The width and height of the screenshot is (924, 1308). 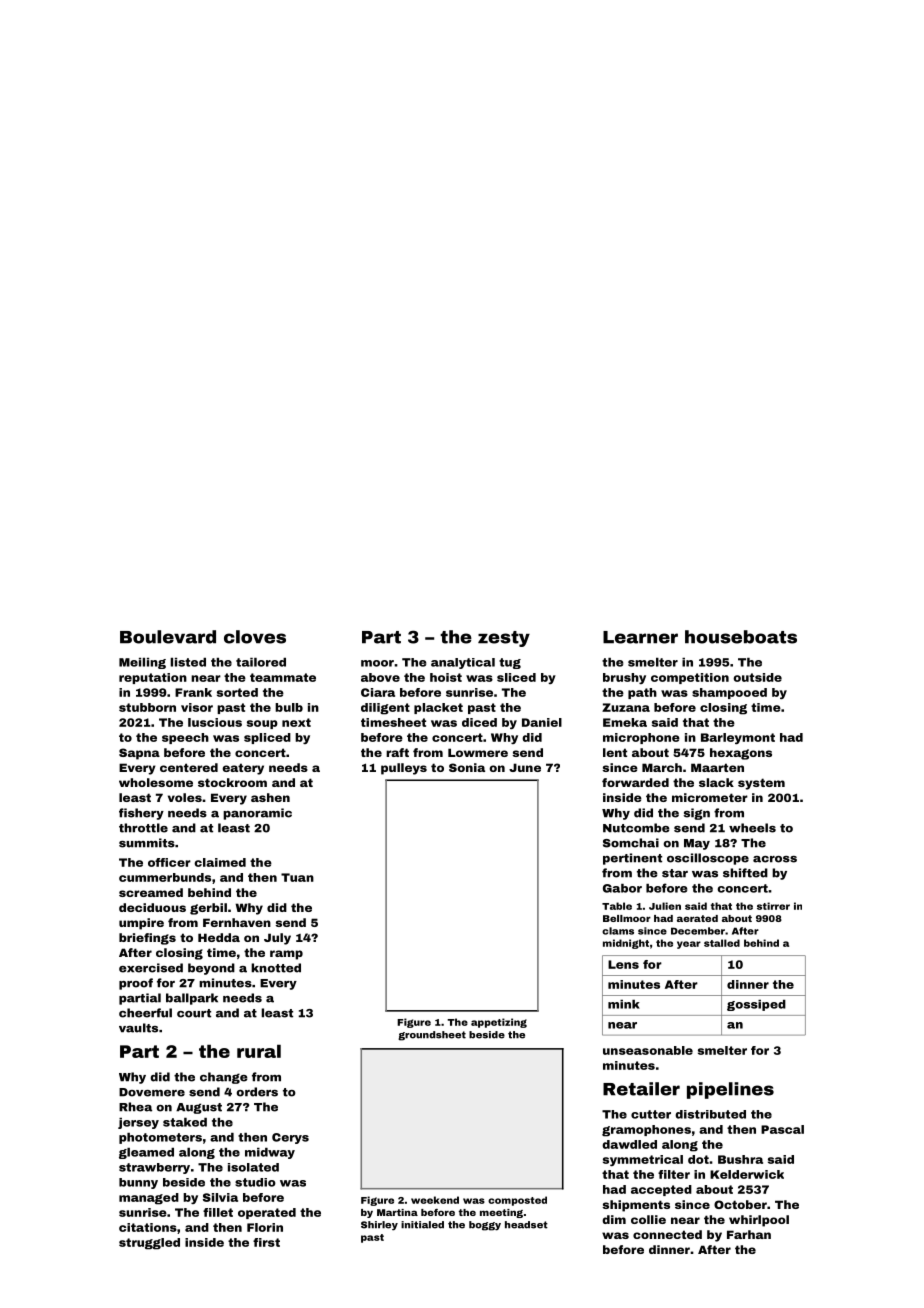 What do you see at coordinates (259, 1051) in the screenshot?
I see `rural` at bounding box center [259, 1051].
